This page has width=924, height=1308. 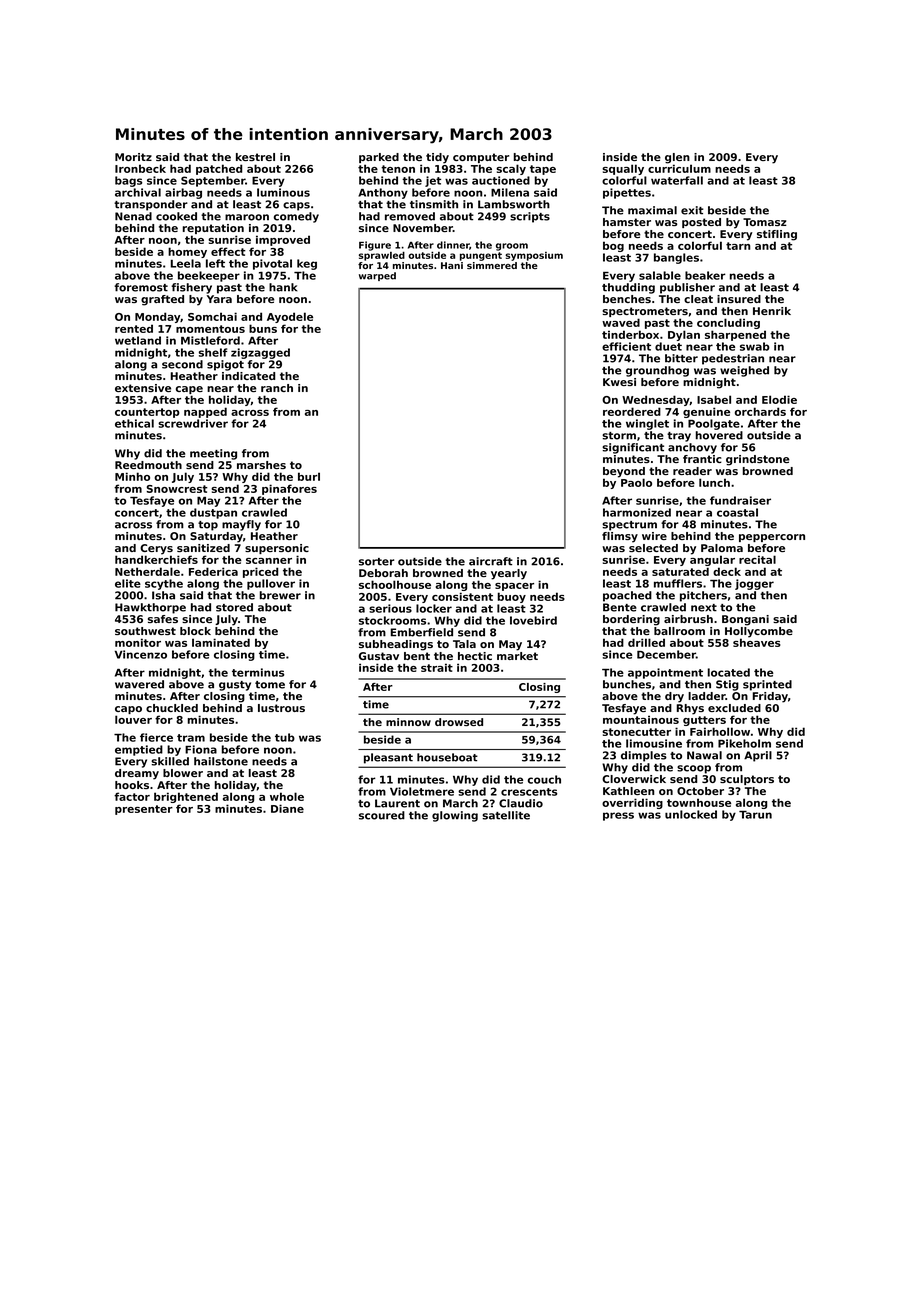 I want to click on priced, so click(x=260, y=572).
